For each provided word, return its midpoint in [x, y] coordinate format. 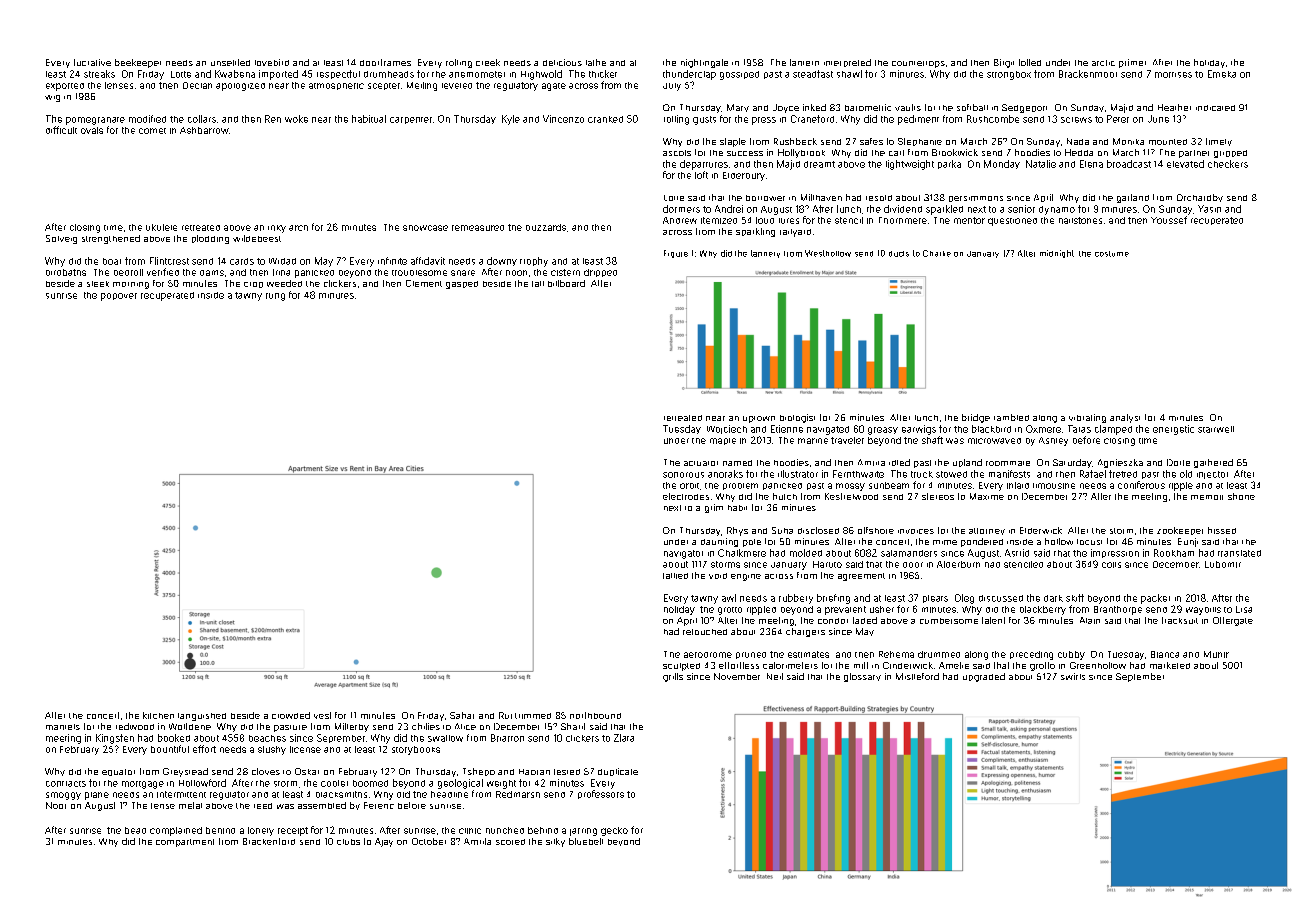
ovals [92, 130]
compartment [185, 843]
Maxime [987, 496]
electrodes [686, 496]
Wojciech [727, 429]
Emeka [1222, 74]
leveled [457, 86]
